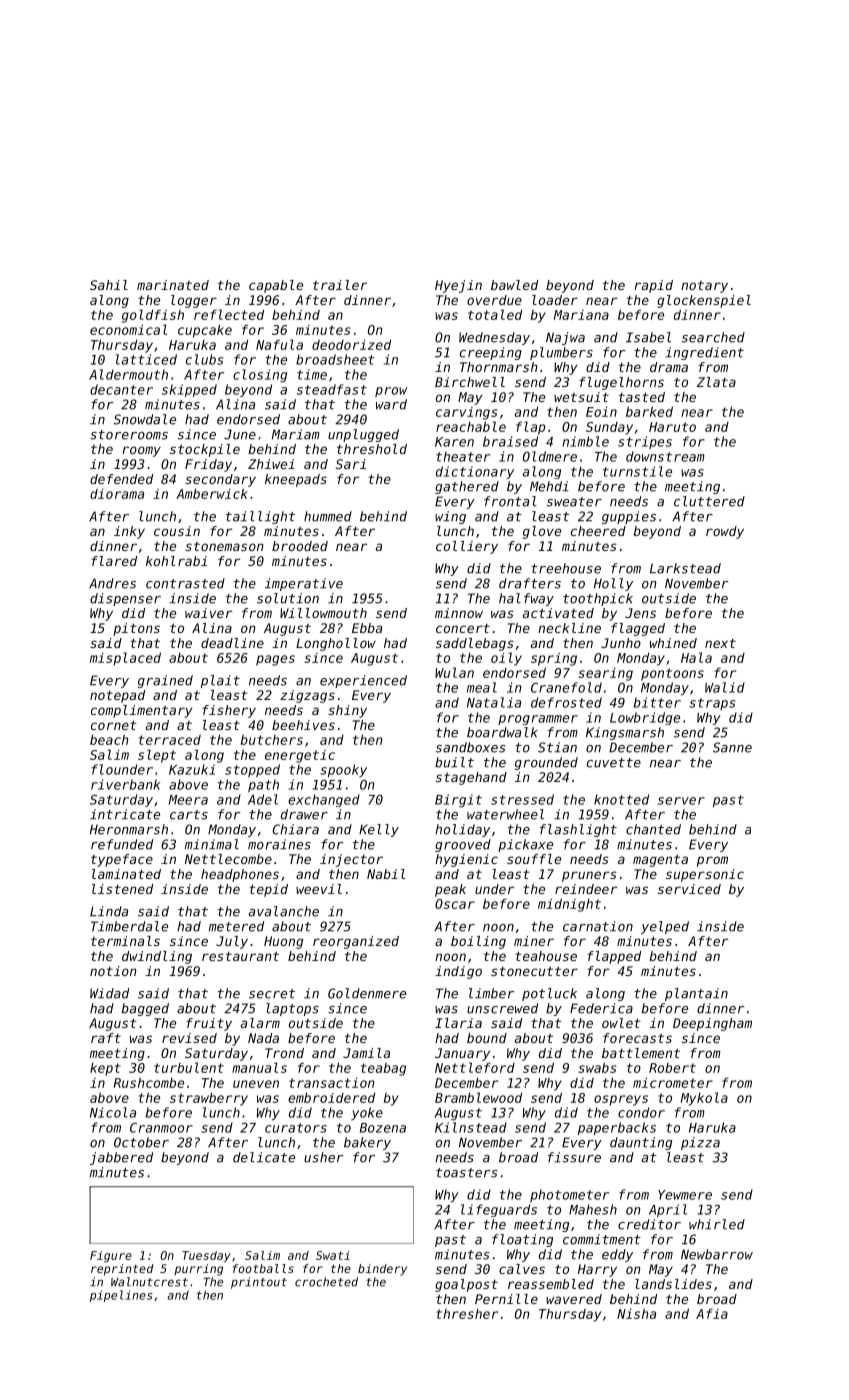  Describe the element at coordinates (276, 286) in the page. I see `capable` at that location.
